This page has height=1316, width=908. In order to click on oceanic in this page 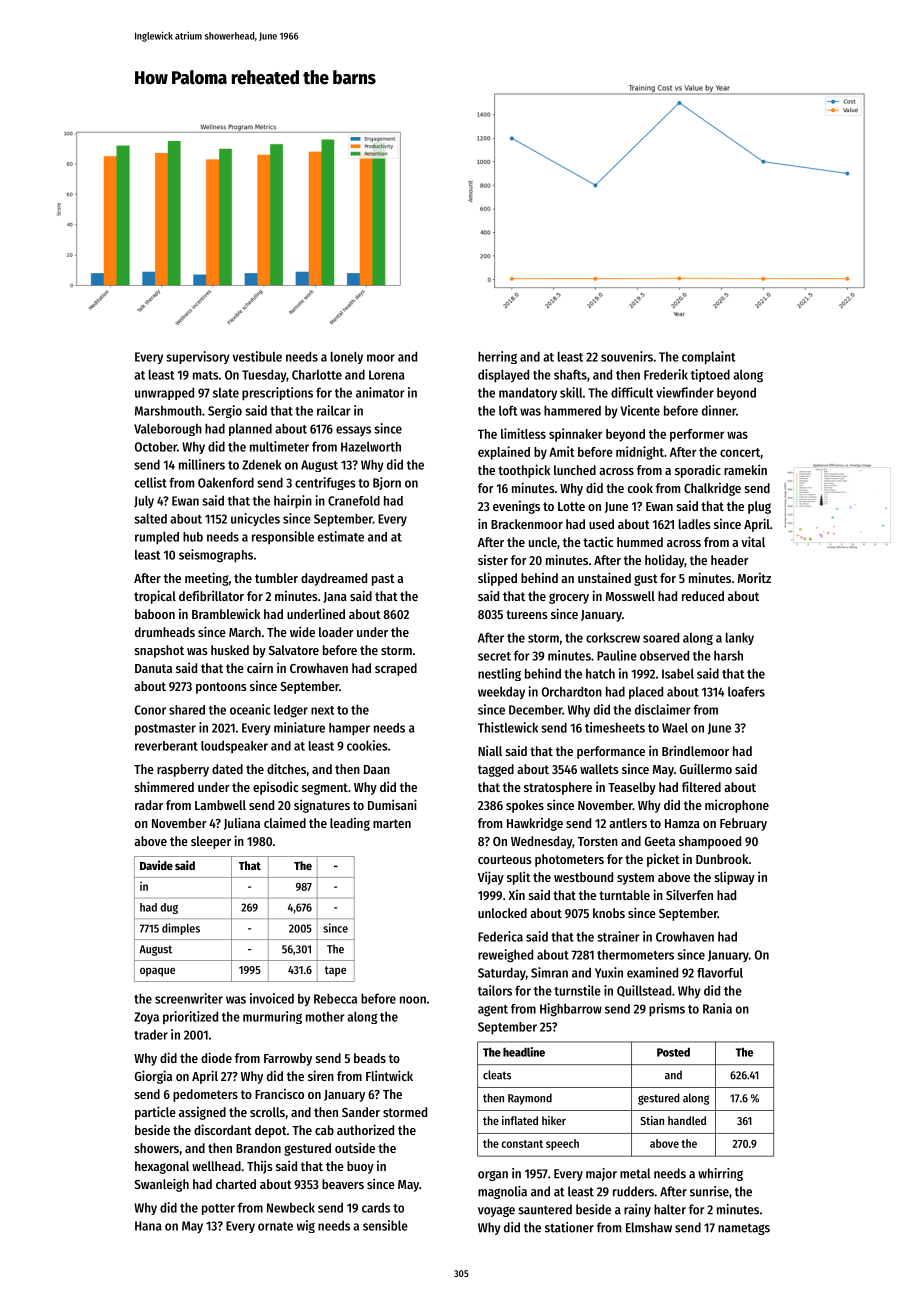, I will do `click(250, 709)`.
